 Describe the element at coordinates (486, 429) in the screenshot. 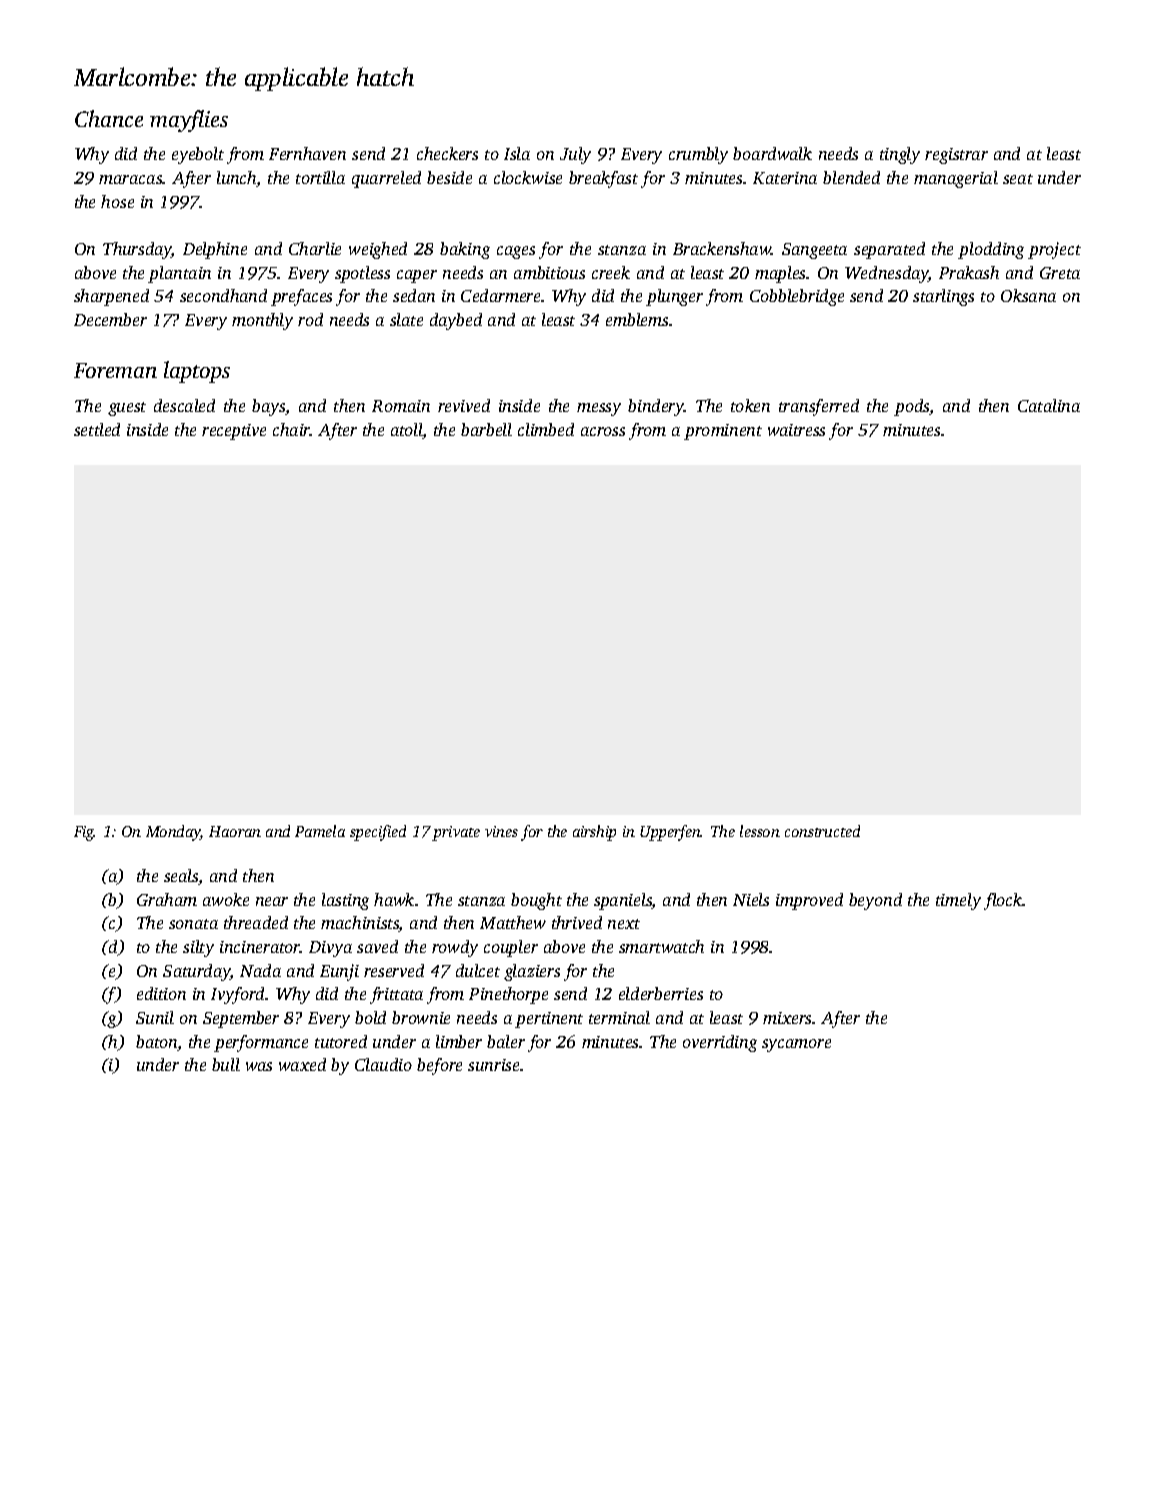

I see `barbell` at that location.
